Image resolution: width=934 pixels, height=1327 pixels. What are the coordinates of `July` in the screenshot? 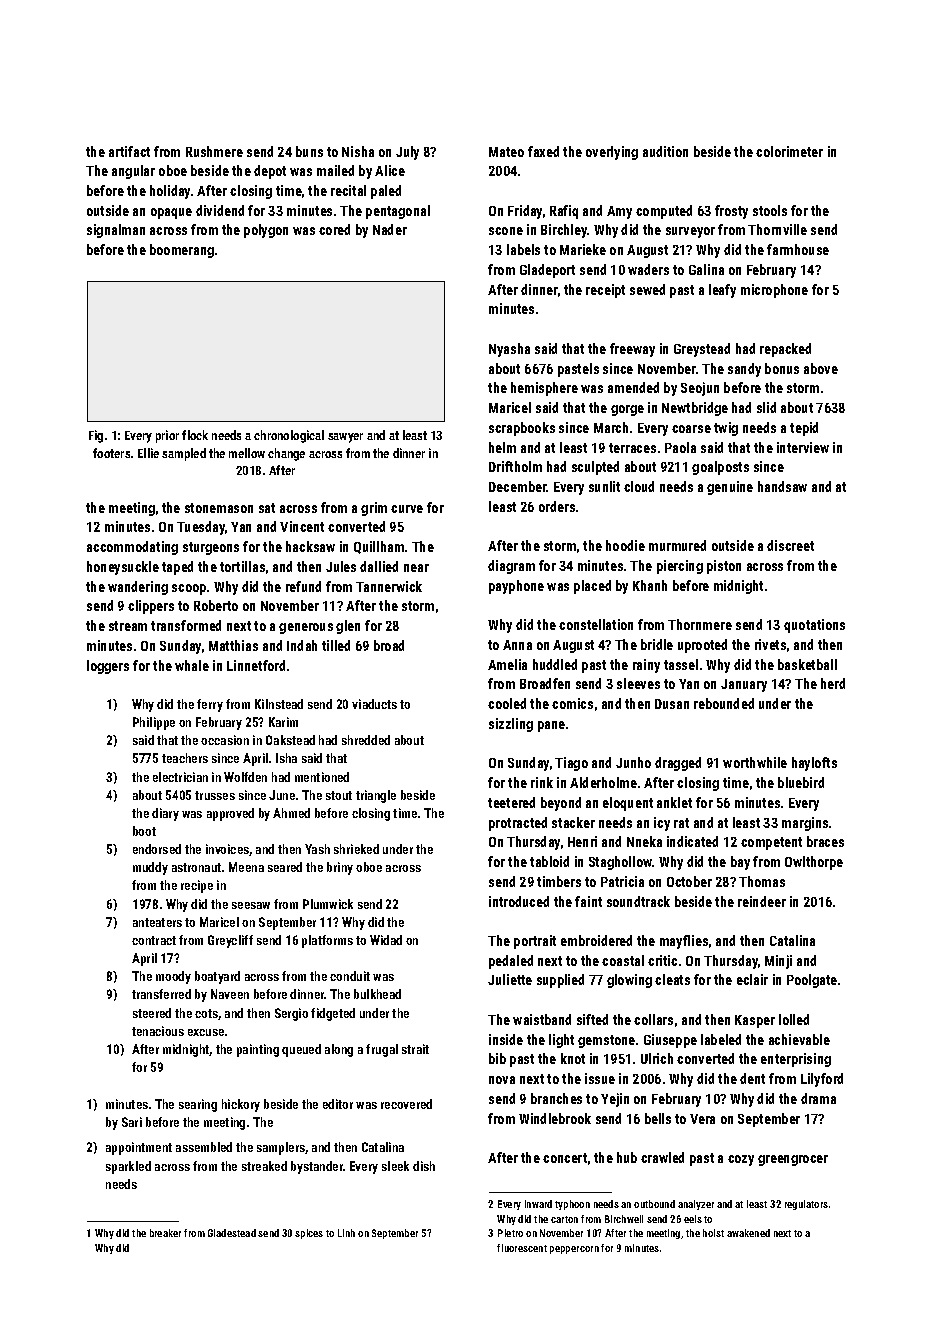 It's located at (407, 153).
